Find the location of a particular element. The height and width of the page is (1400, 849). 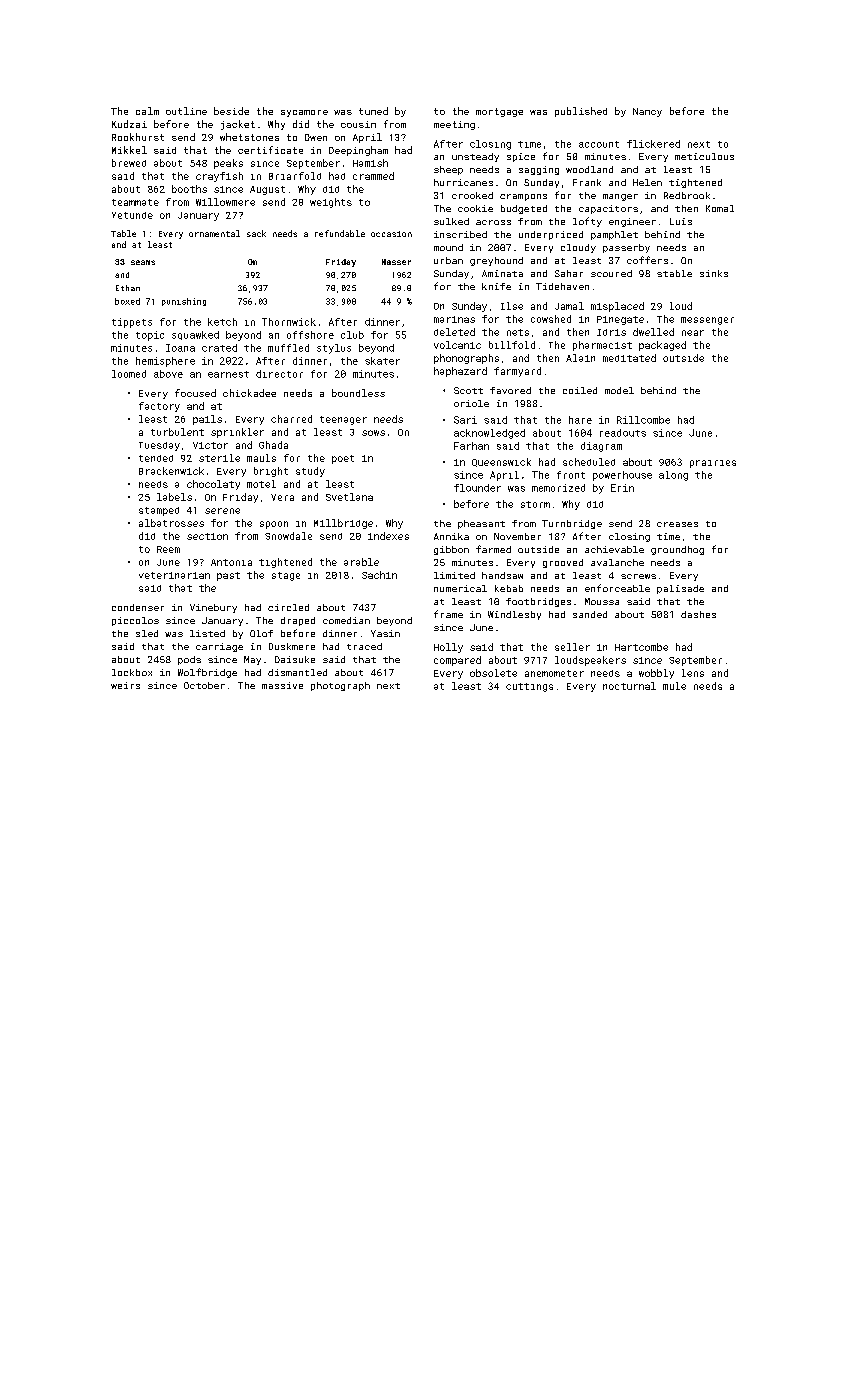

Redbrook is located at coordinates (687, 195).
